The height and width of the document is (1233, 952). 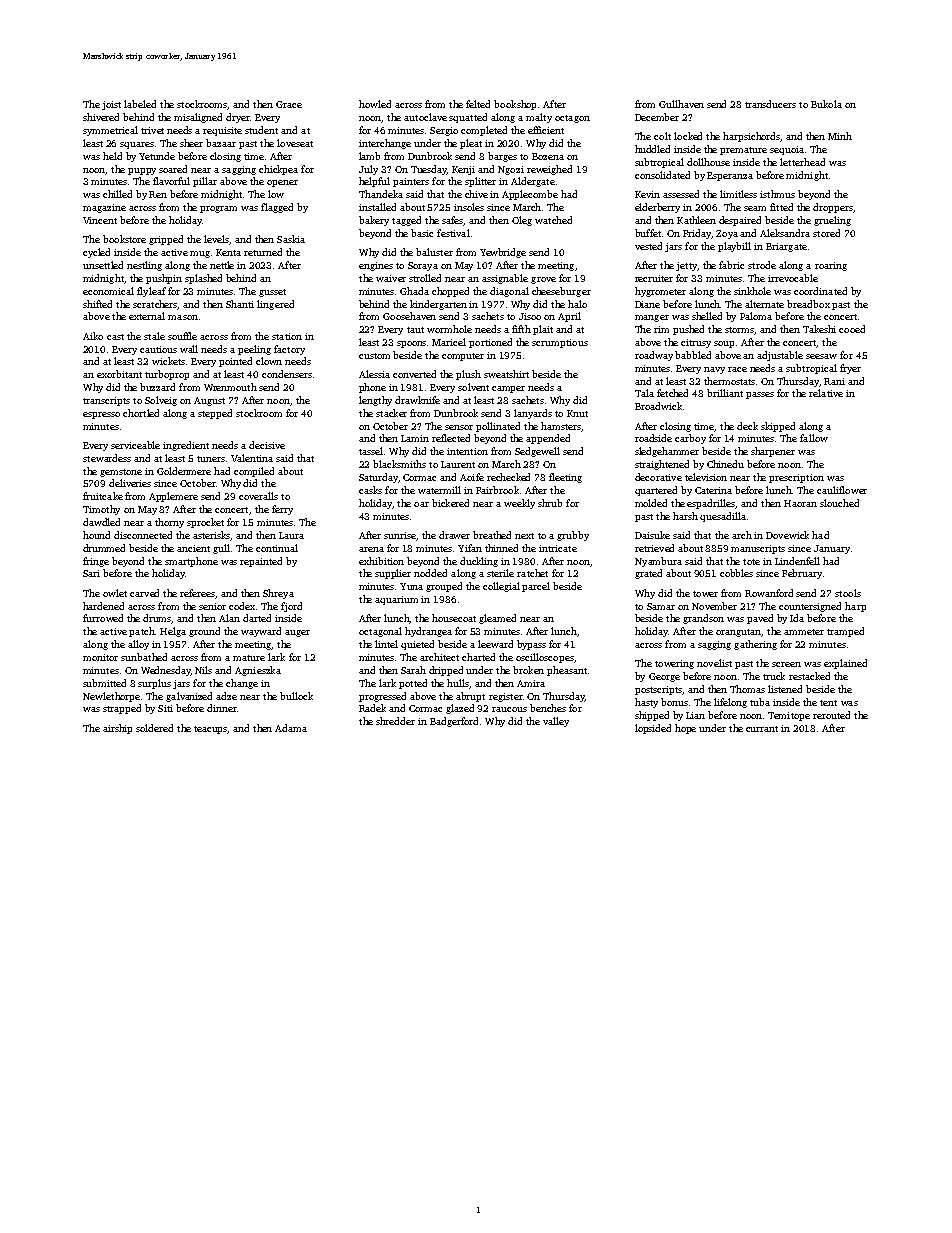 I want to click on symmetrical, so click(x=110, y=131).
